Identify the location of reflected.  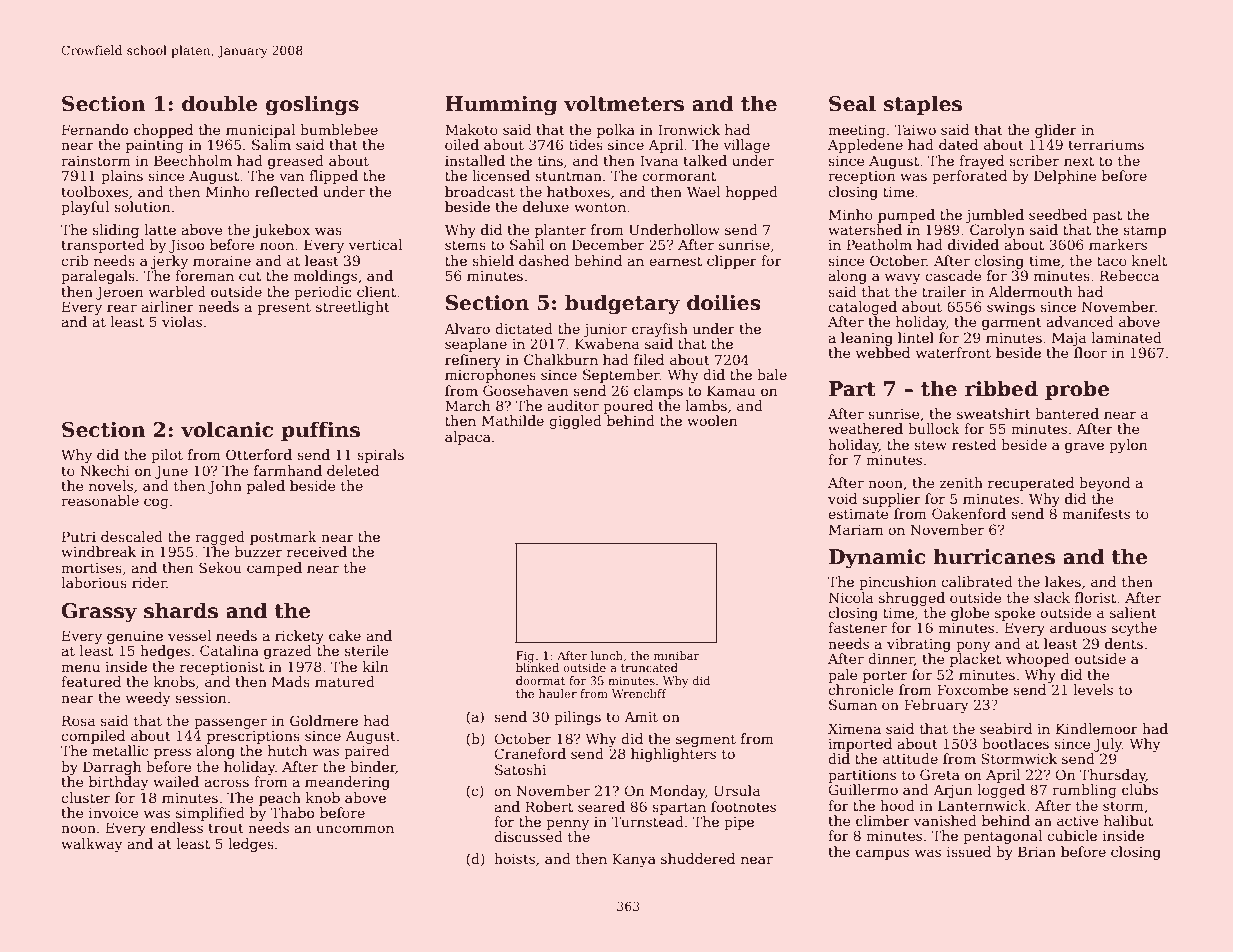
(286, 191).
